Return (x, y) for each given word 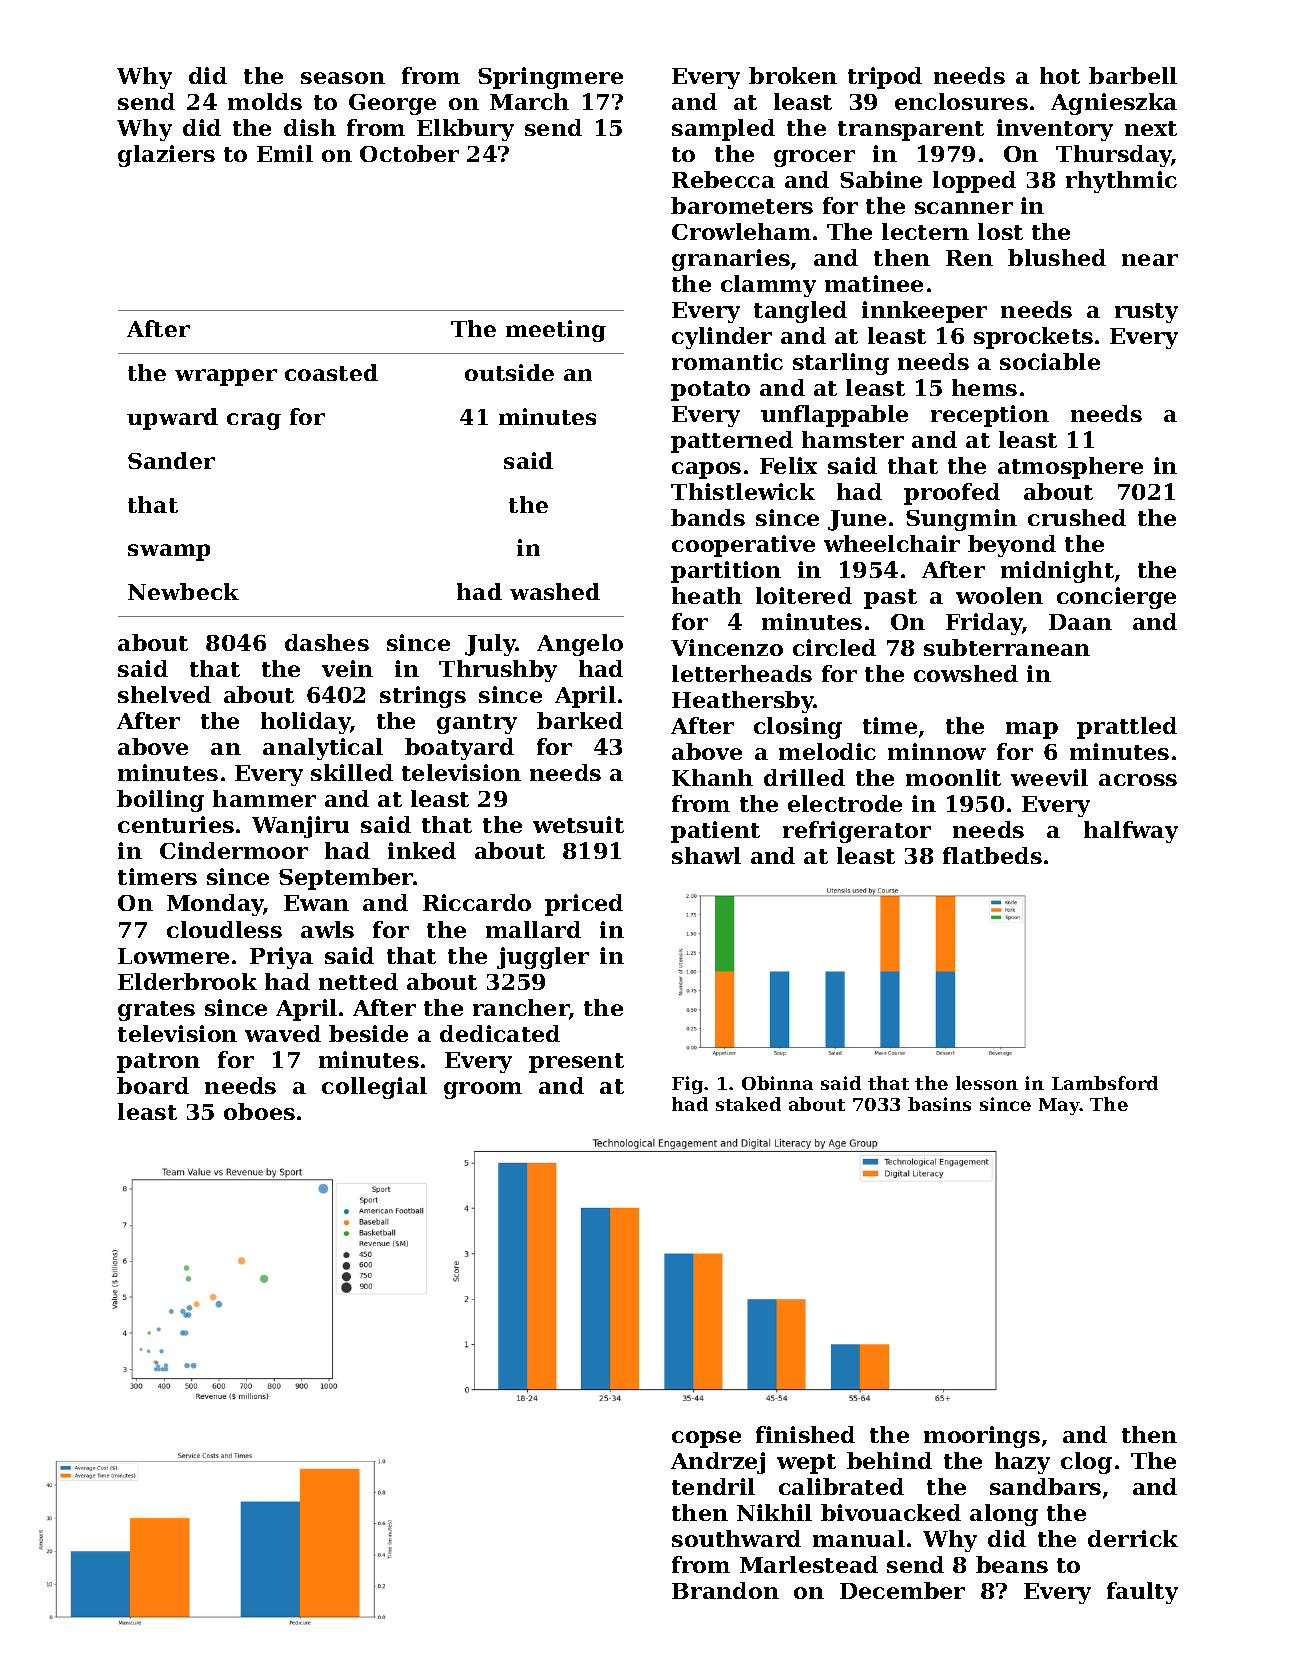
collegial (374, 1088)
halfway (1131, 832)
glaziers (166, 156)
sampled (723, 130)
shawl (706, 855)
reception (990, 416)
